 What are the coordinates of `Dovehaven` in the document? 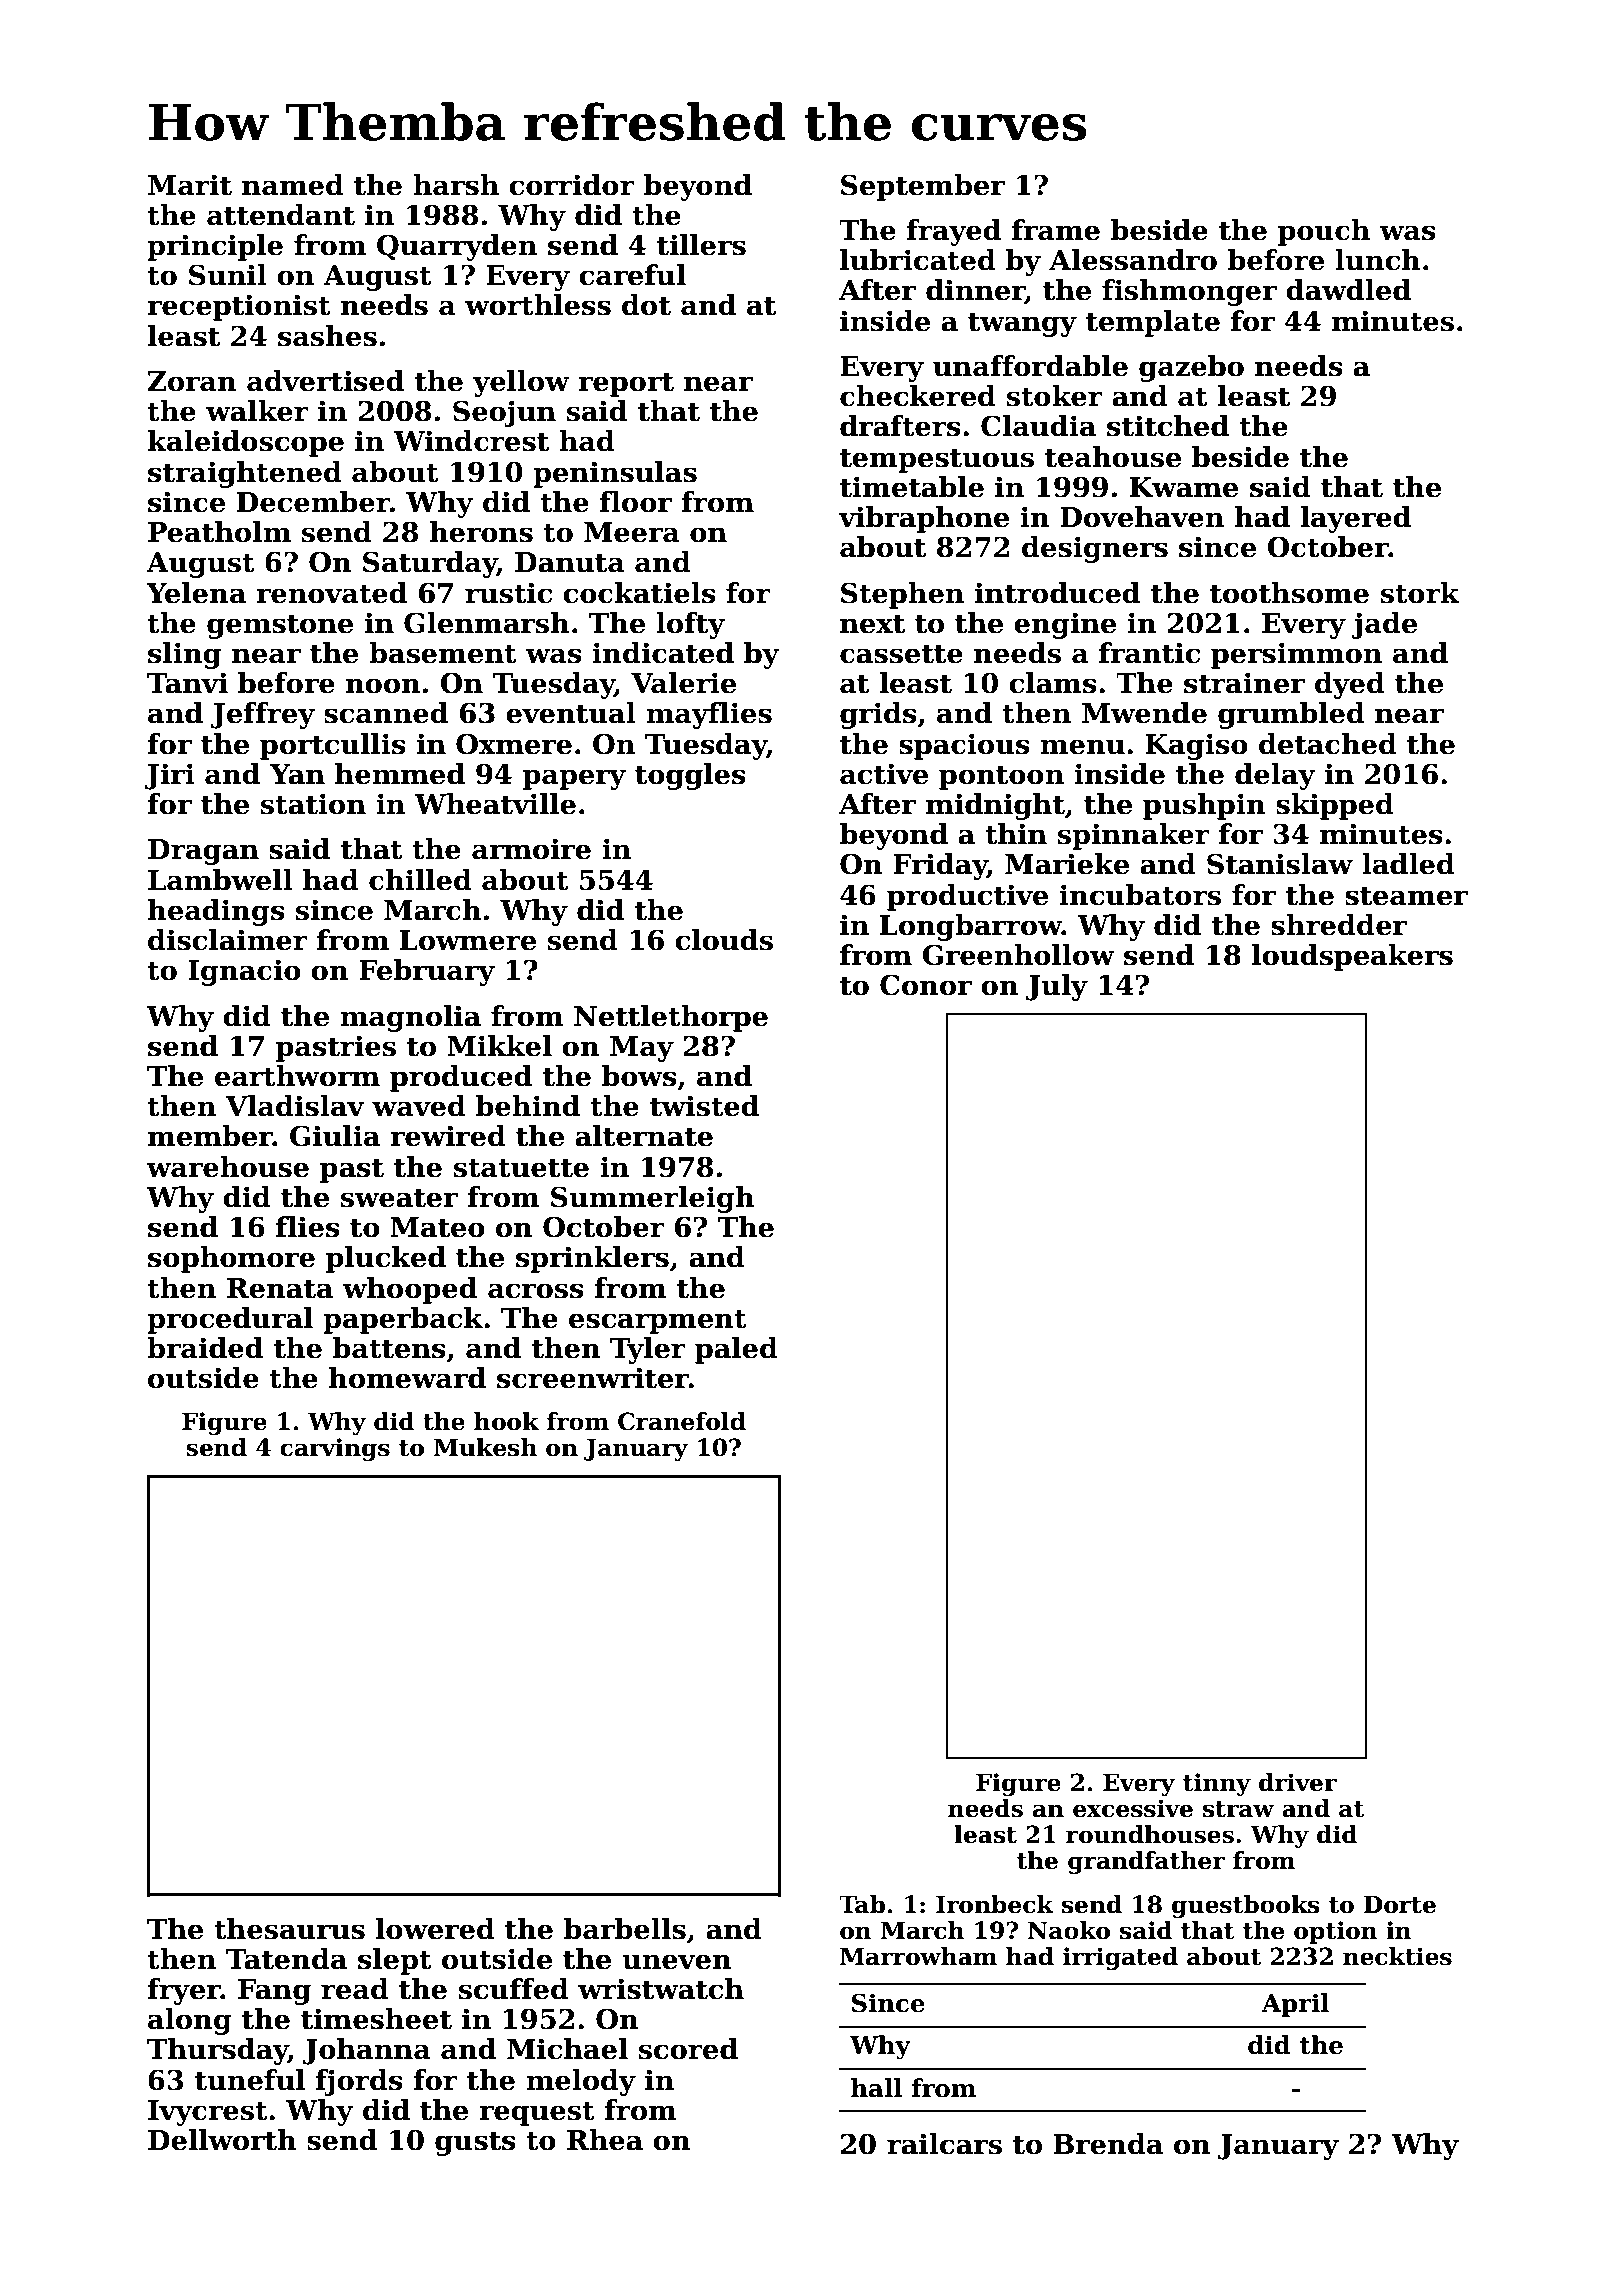 It's located at (1142, 517).
